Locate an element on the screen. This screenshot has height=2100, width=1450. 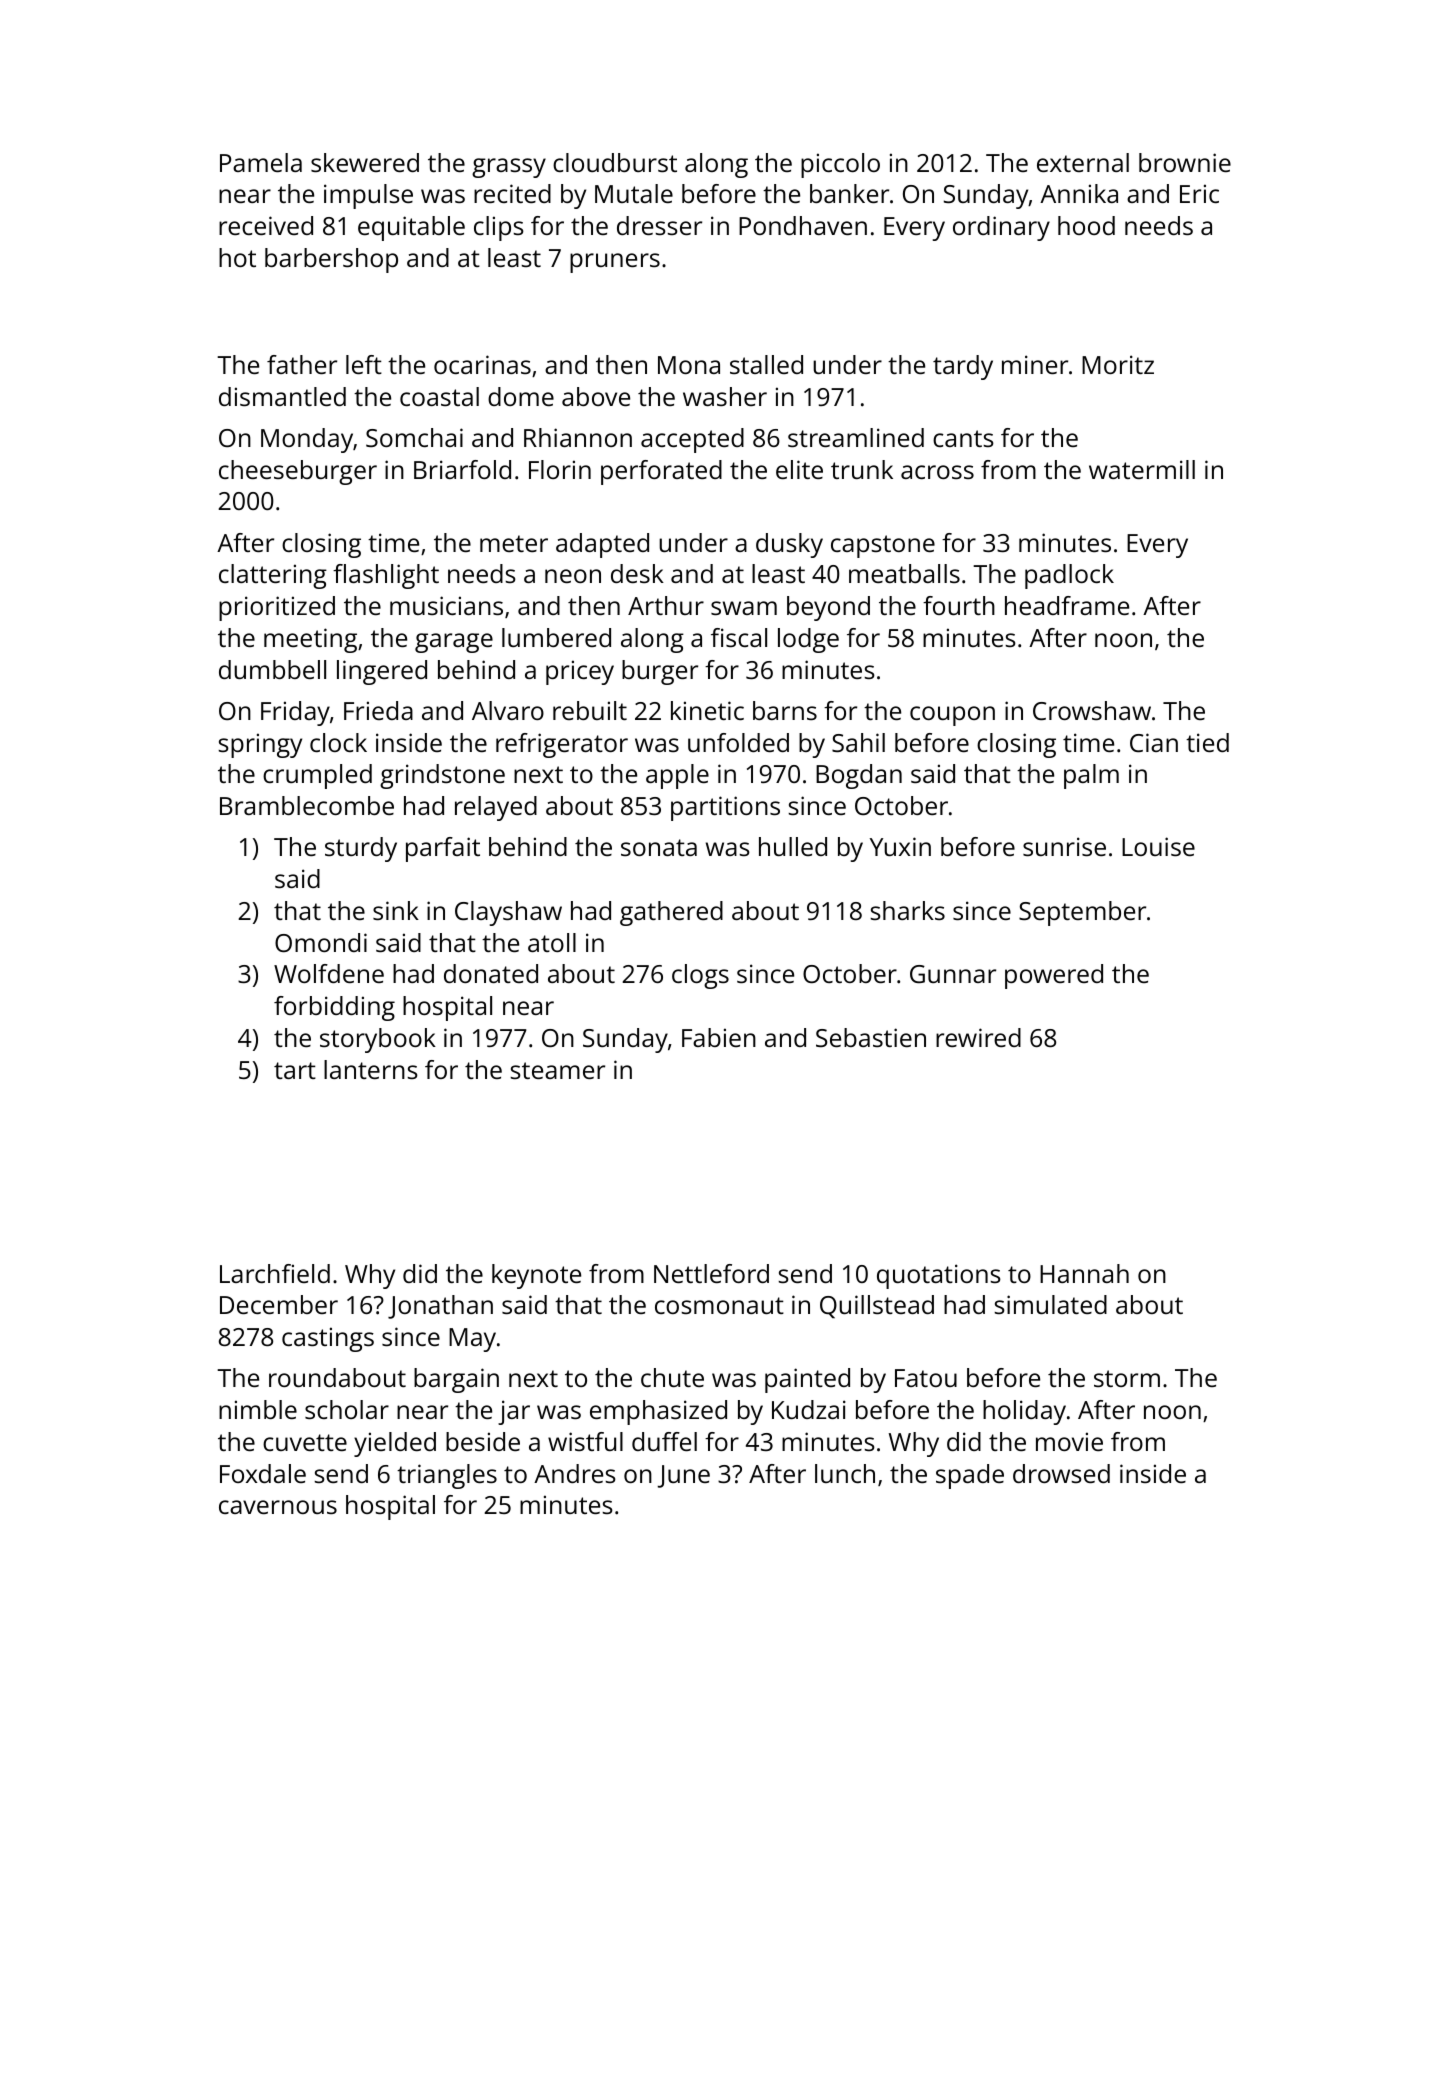
chute is located at coordinates (672, 1377).
